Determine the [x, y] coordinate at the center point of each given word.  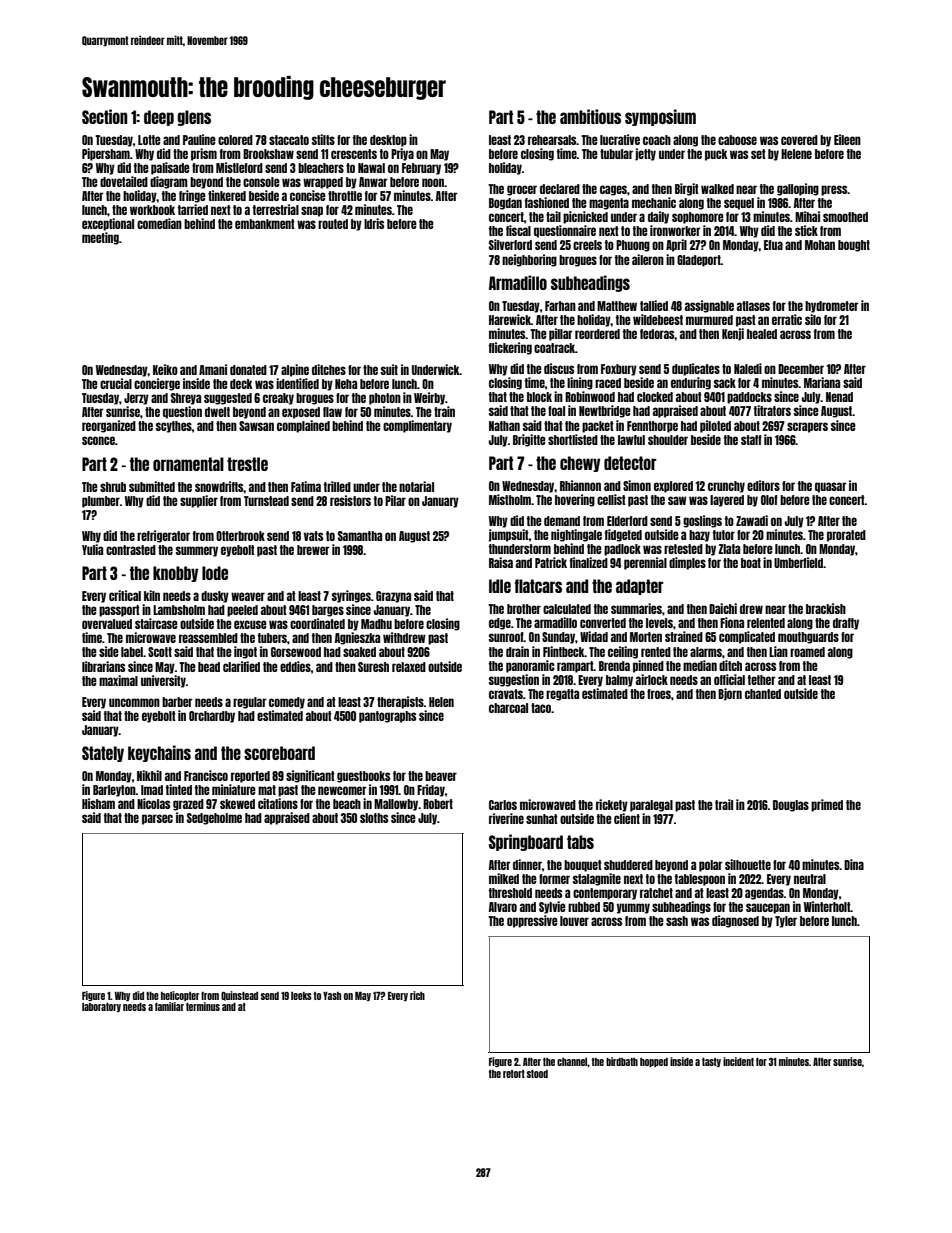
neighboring [529, 260]
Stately [103, 754]
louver [574, 921]
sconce [98, 440]
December [801, 369]
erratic [787, 319]
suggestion [514, 680]
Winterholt [827, 906]
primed [827, 805]
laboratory [101, 1007]
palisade [170, 168]
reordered [597, 334]
